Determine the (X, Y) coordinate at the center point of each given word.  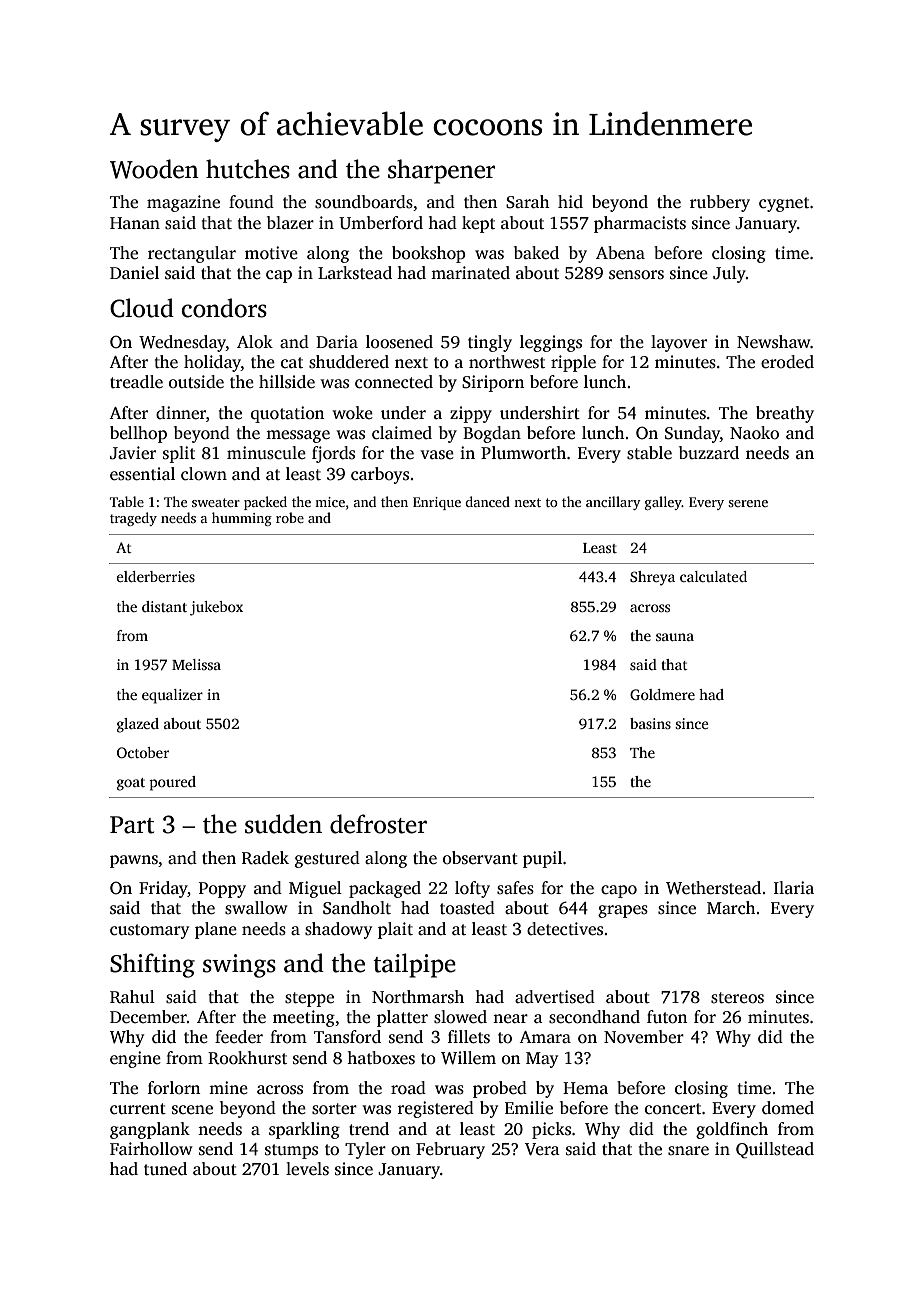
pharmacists (640, 224)
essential (142, 474)
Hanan (135, 223)
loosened (399, 342)
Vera (542, 1149)
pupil (542, 859)
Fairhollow (151, 1149)
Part (132, 825)
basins (650, 723)
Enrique (437, 503)
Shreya (652, 578)
